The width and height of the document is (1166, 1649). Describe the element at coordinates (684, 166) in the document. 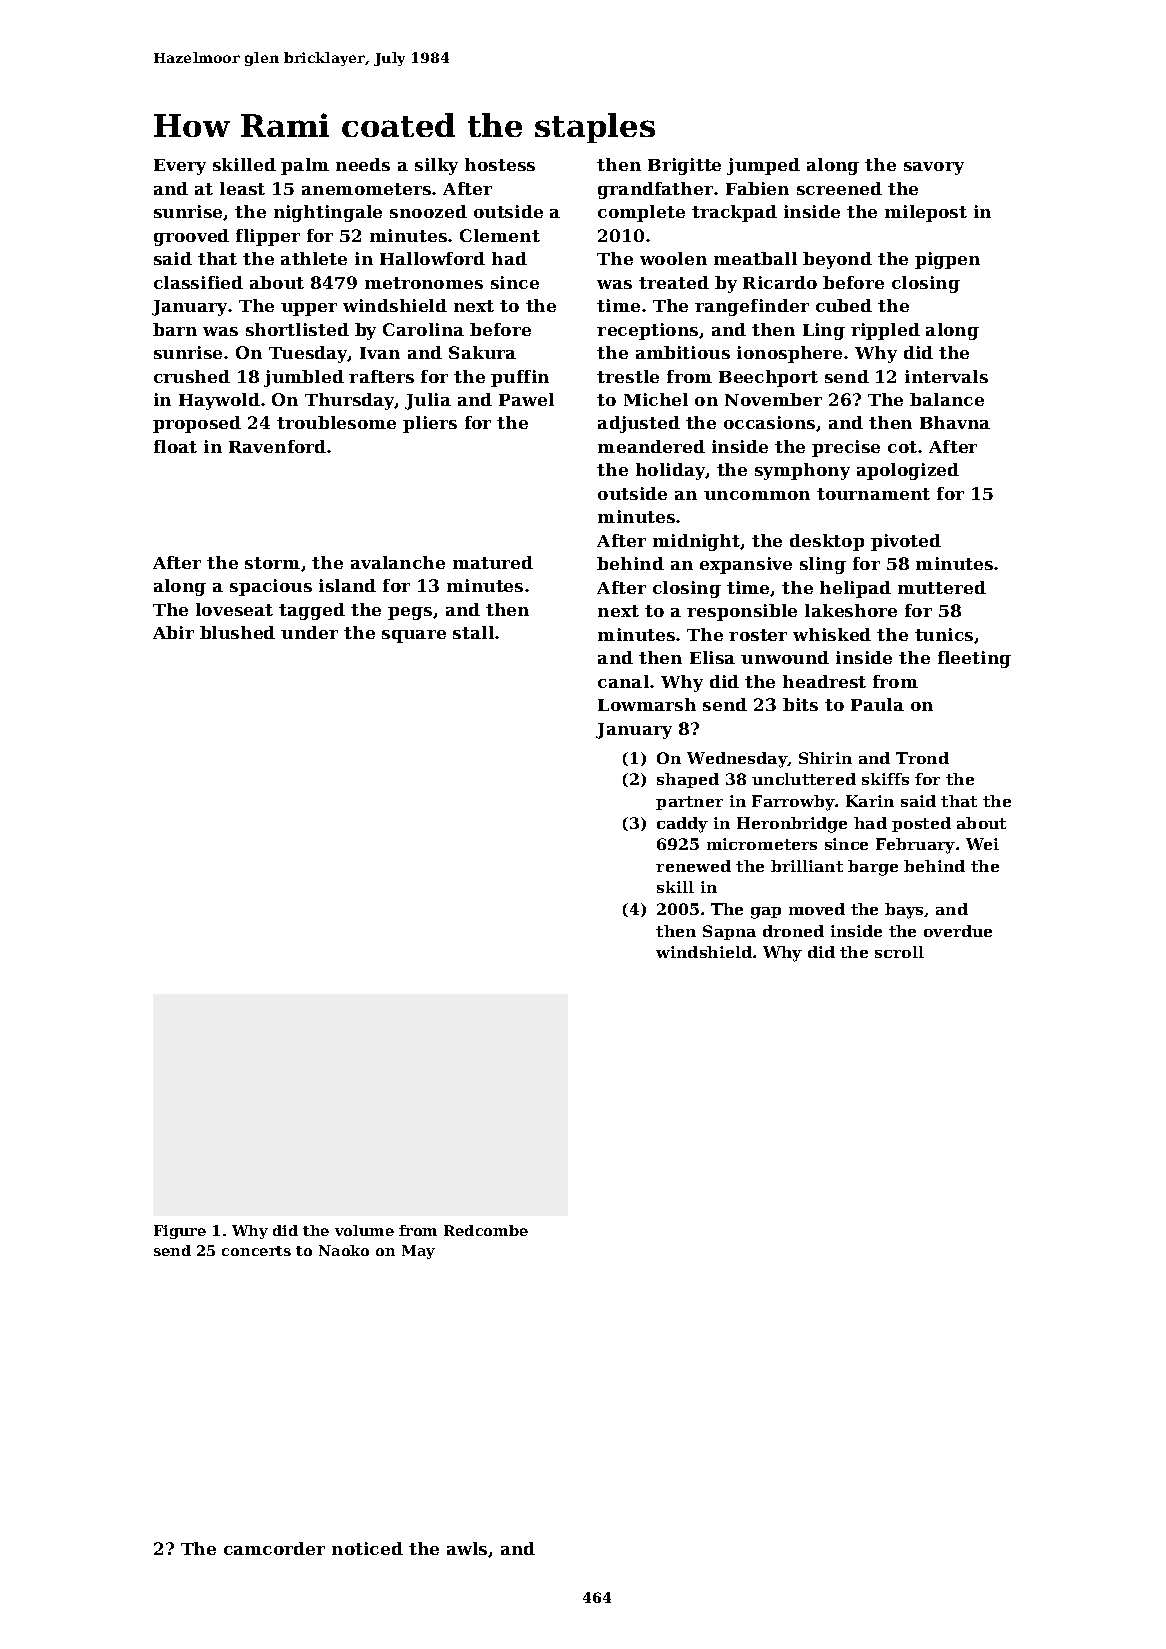

I see `Brigitte` at that location.
